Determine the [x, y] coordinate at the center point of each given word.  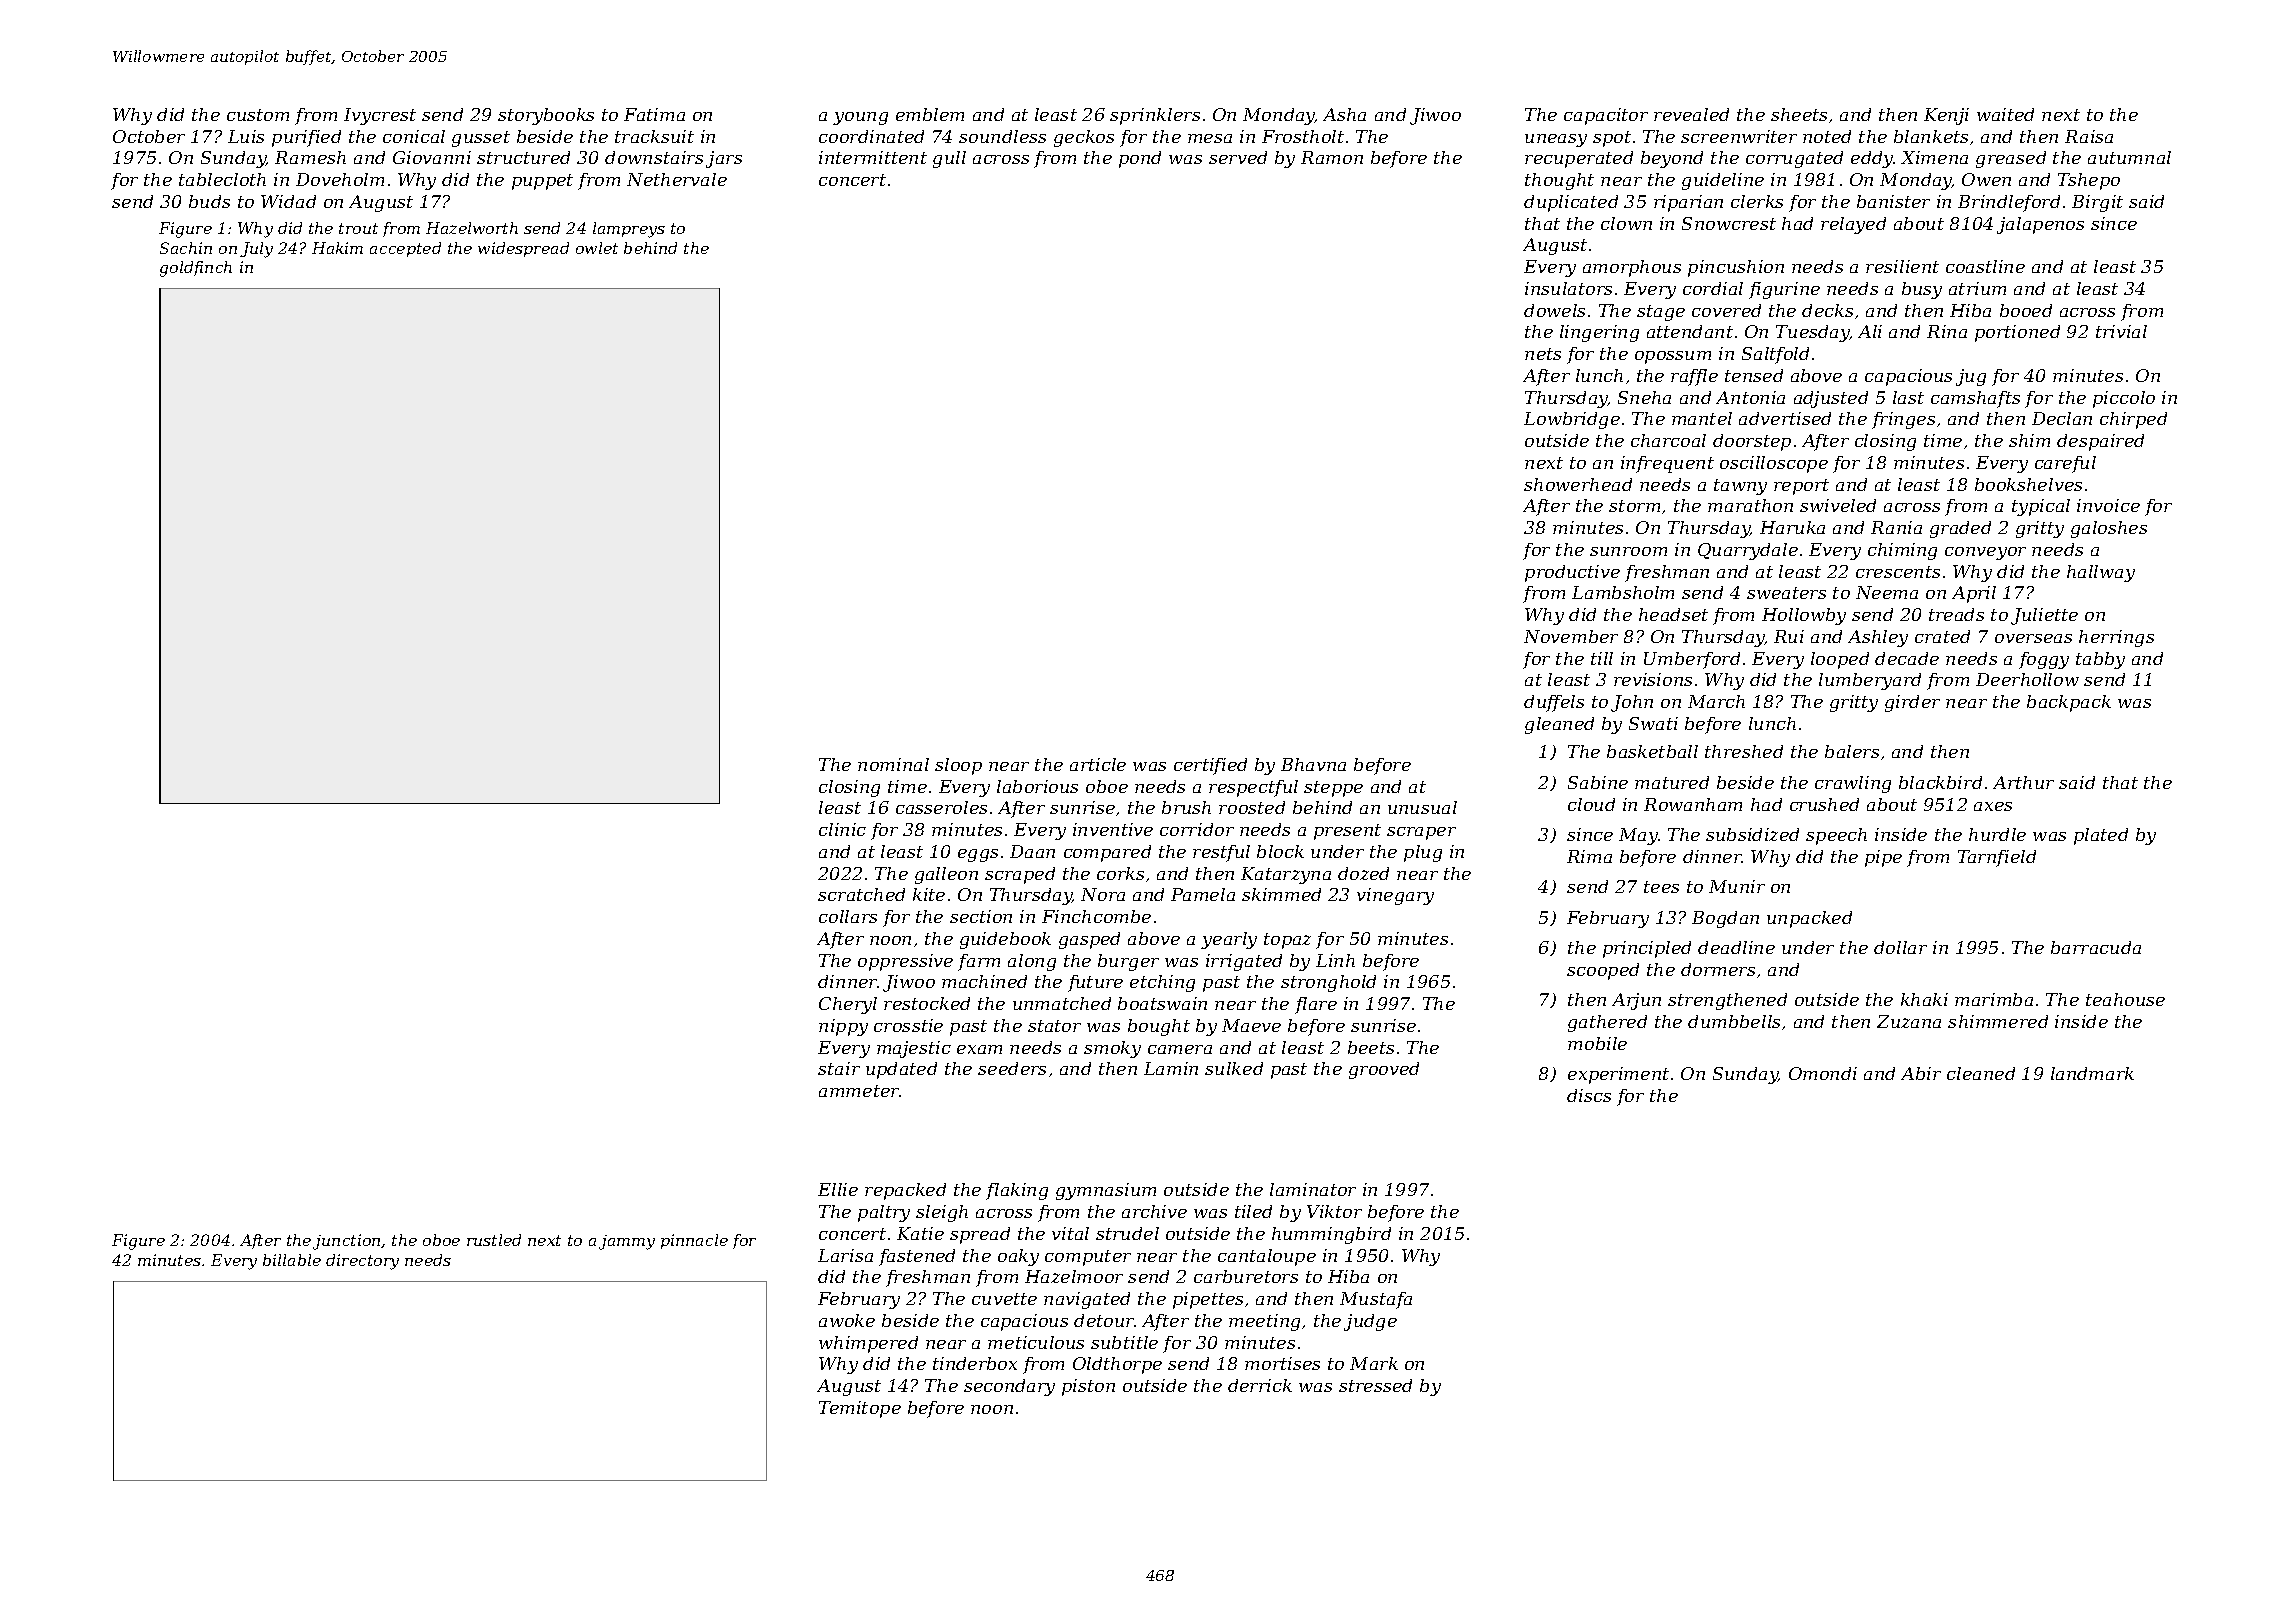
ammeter [859, 1091]
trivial [2121, 331]
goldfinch [196, 269]
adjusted [1831, 399]
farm [979, 962]
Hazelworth [472, 228]
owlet [597, 248]
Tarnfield [1997, 858]
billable [292, 1260]
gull [949, 159]
